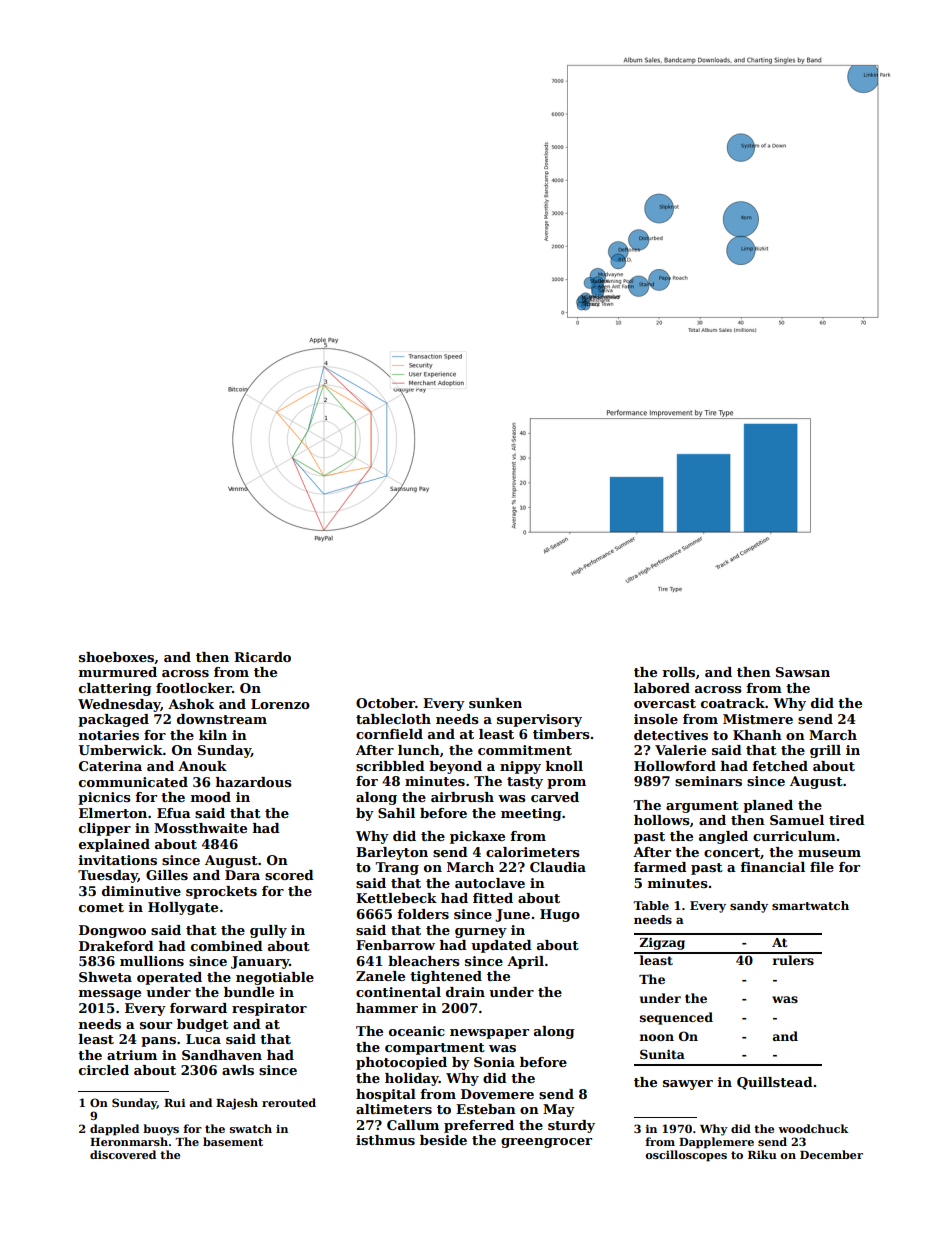  I want to click on Sawsan, so click(803, 672).
